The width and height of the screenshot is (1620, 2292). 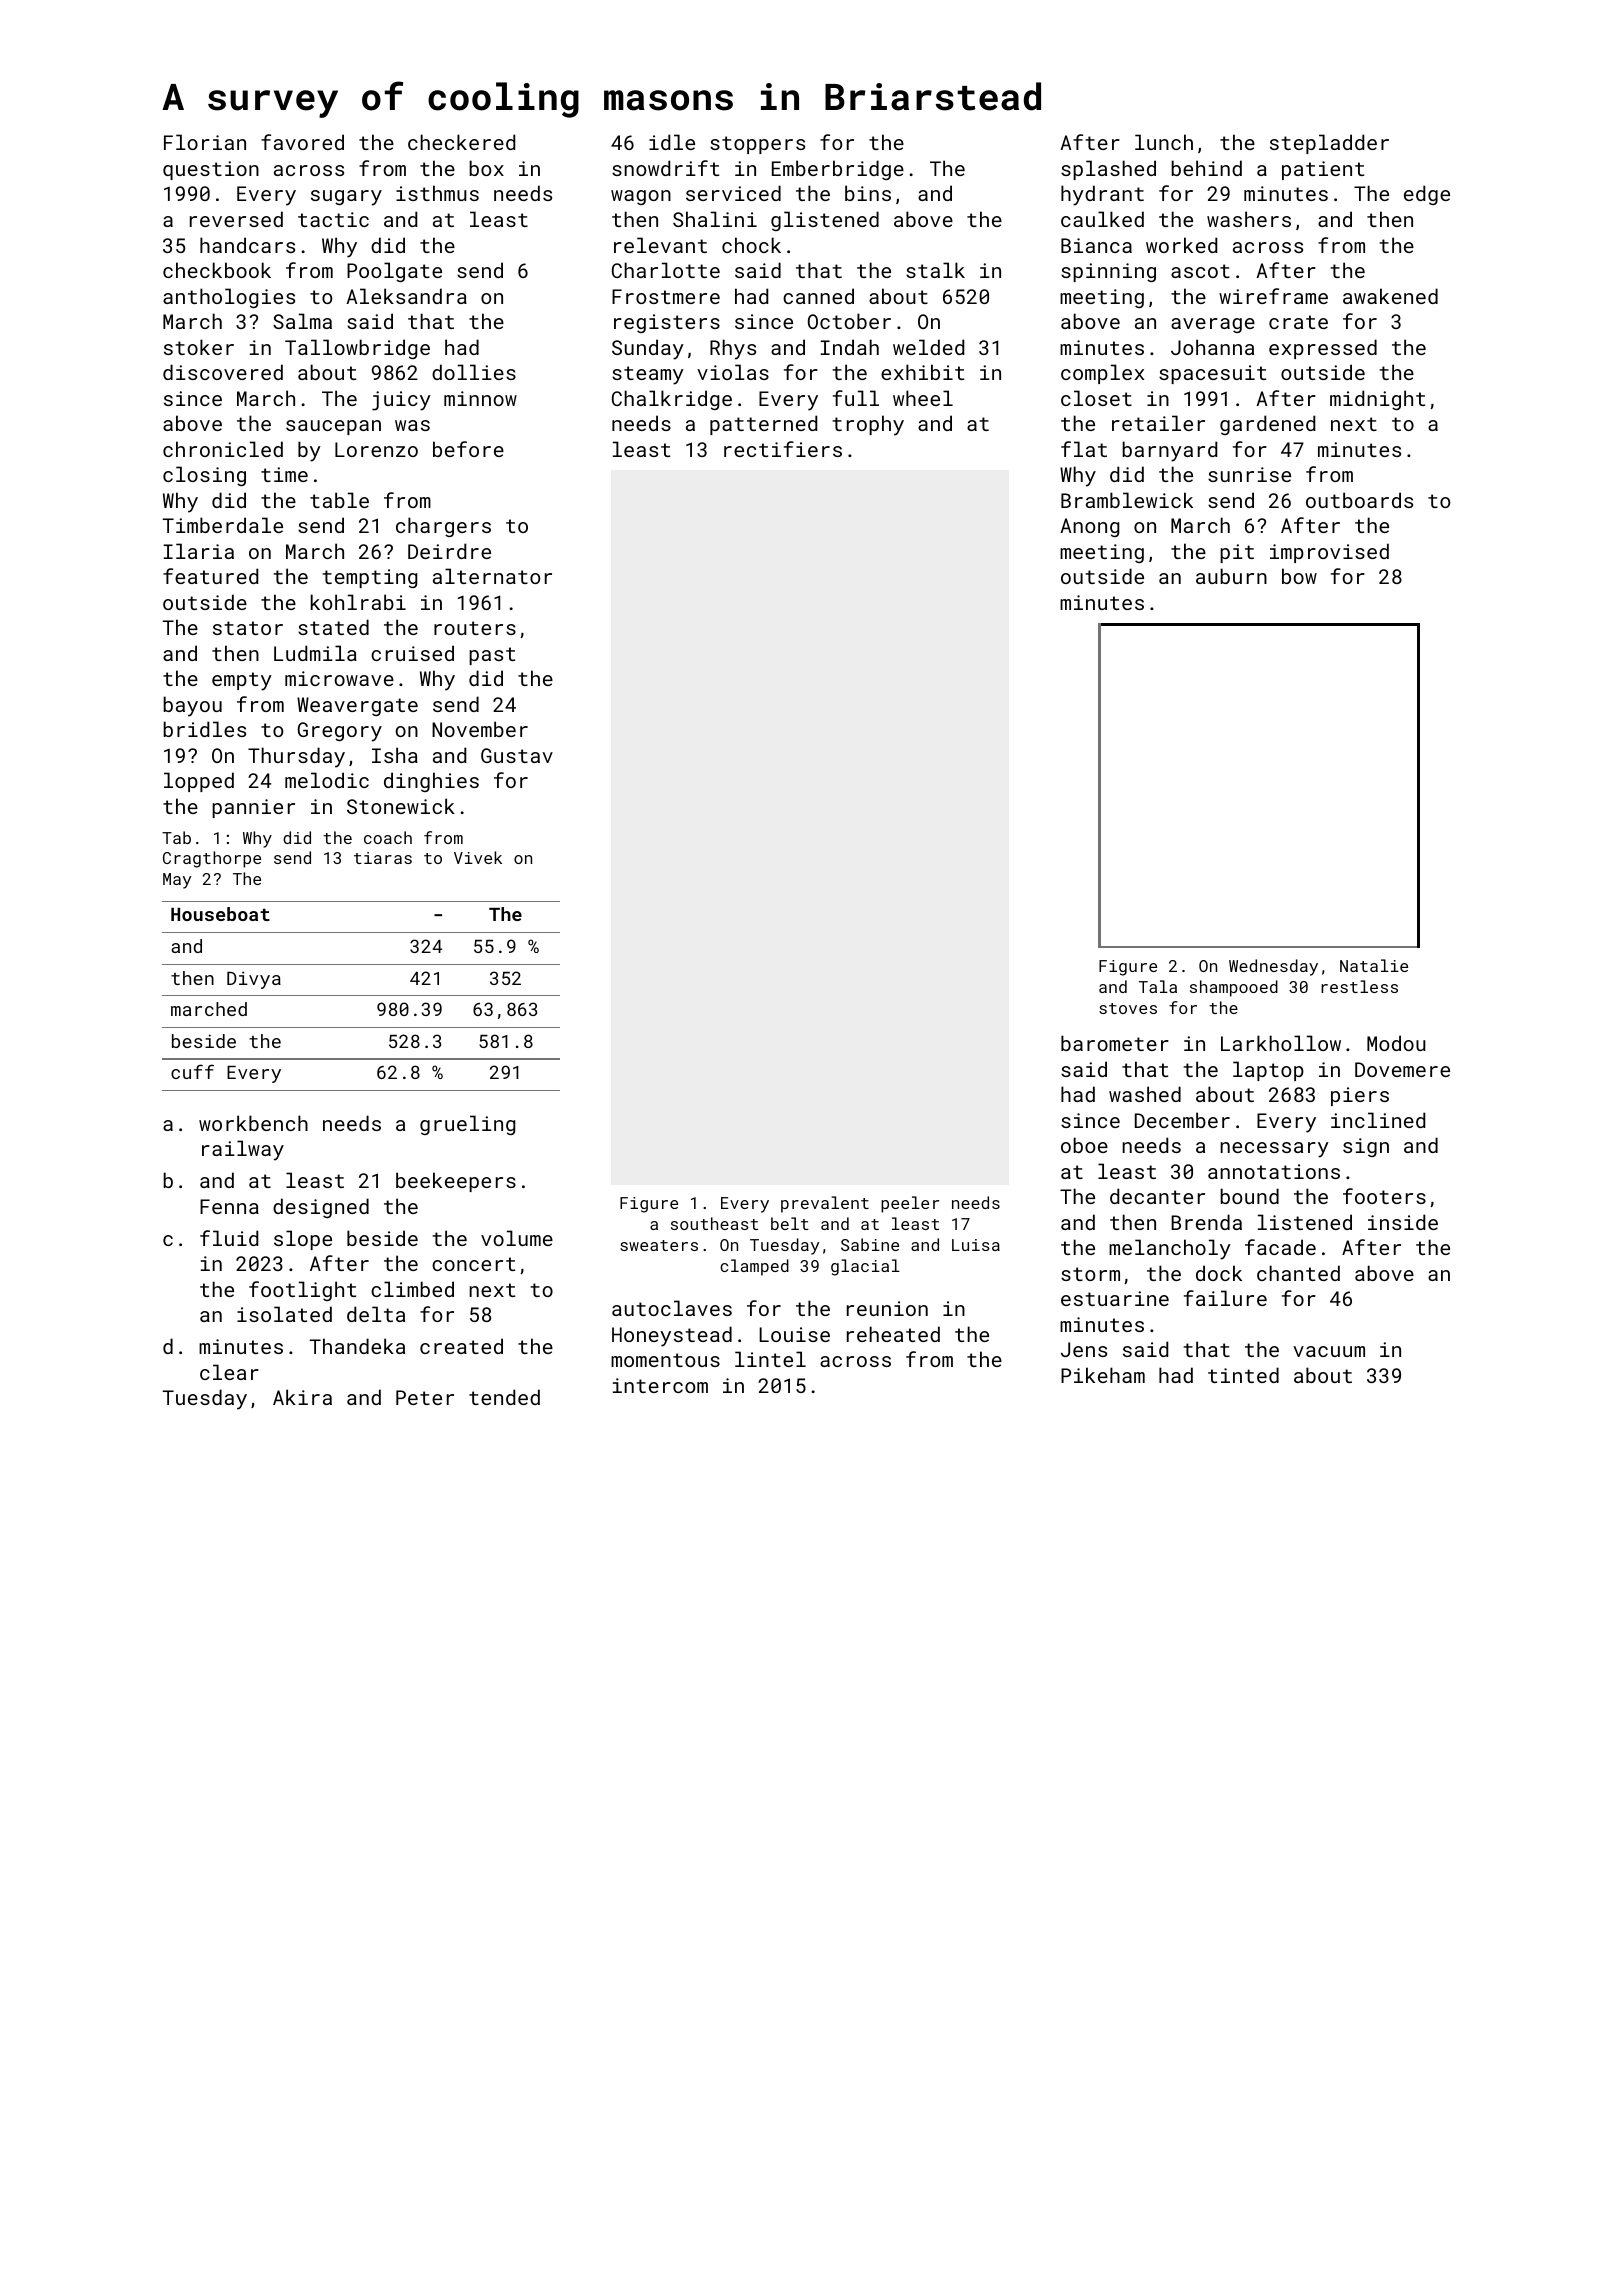 What do you see at coordinates (474, 372) in the screenshot?
I see `dollies` at bounding box center [474, 372].
